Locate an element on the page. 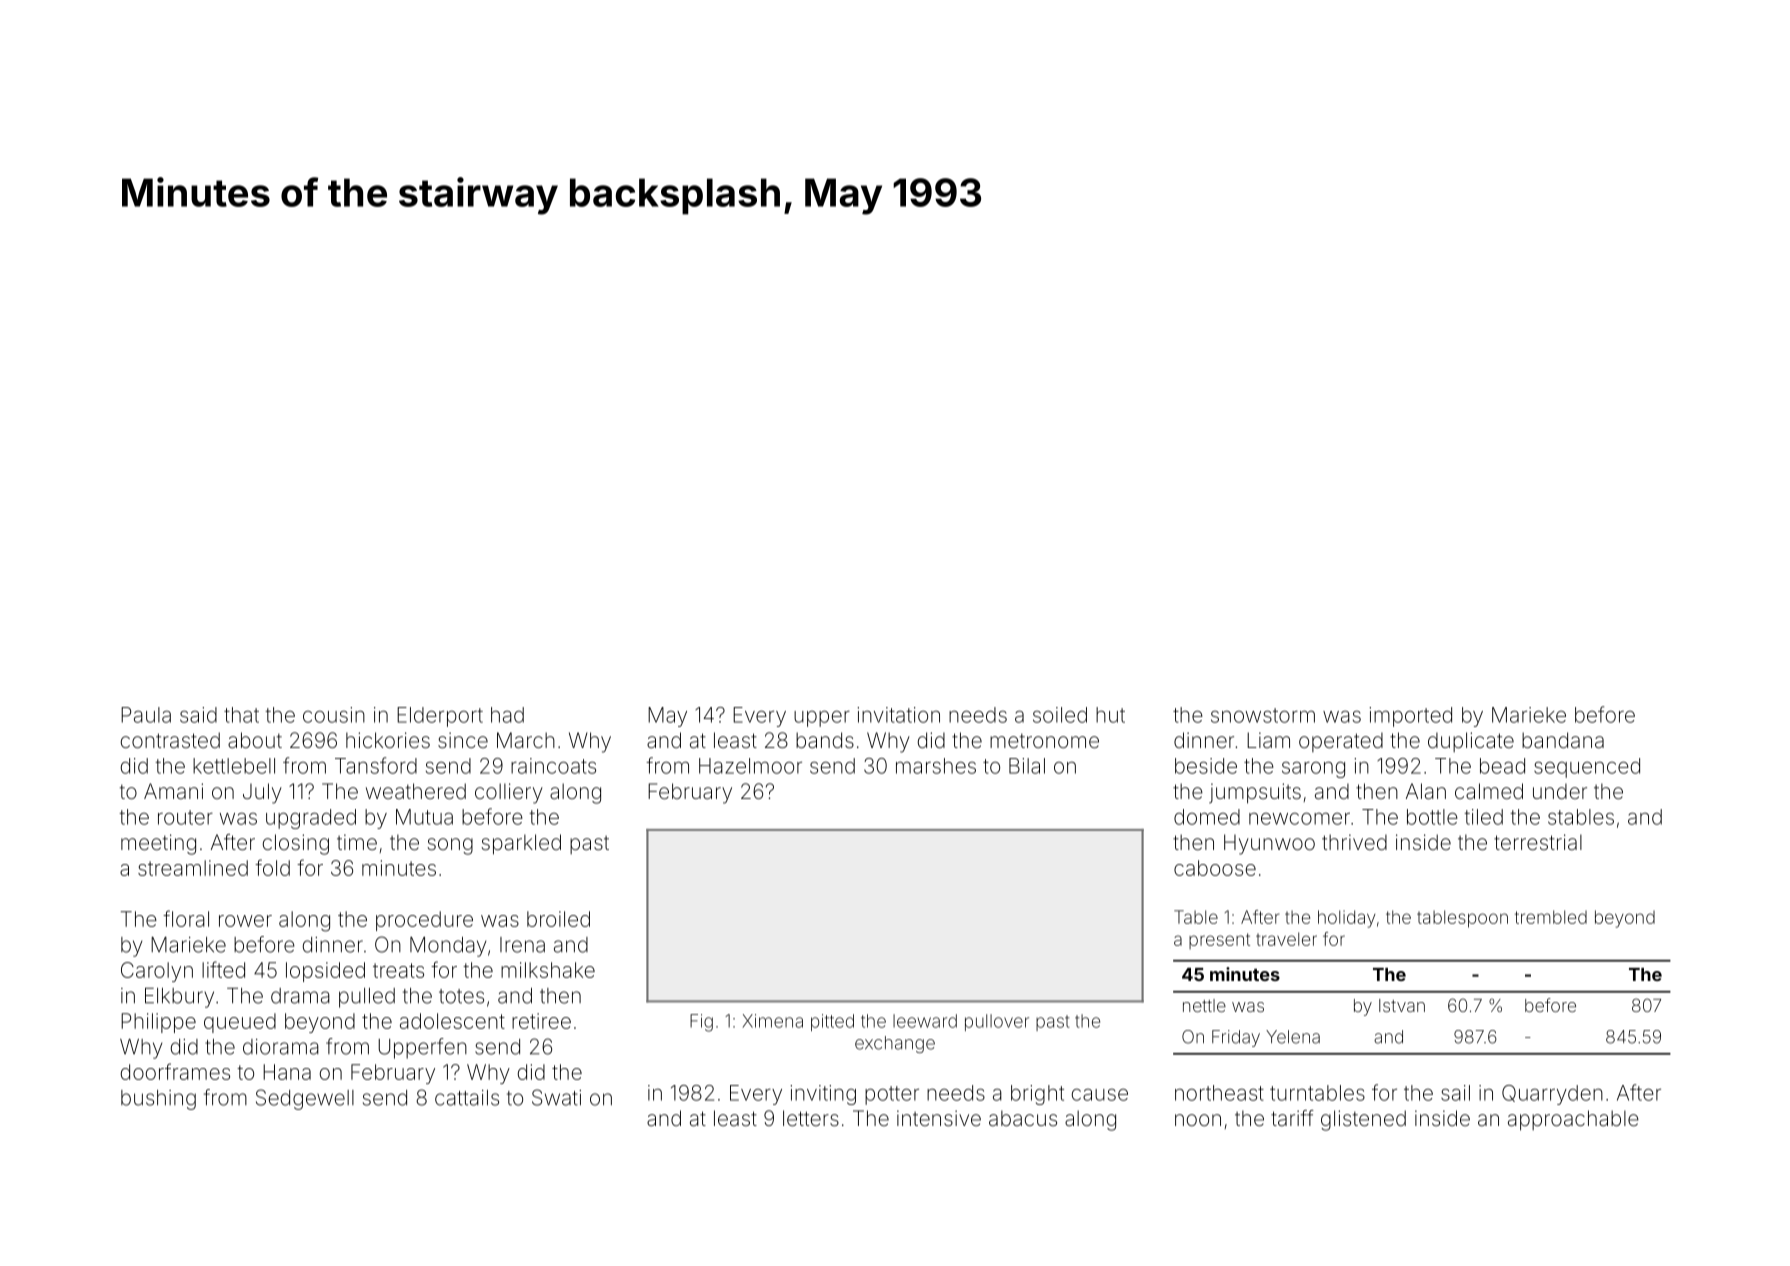  traveler is located at coordinates (1286, 939).
